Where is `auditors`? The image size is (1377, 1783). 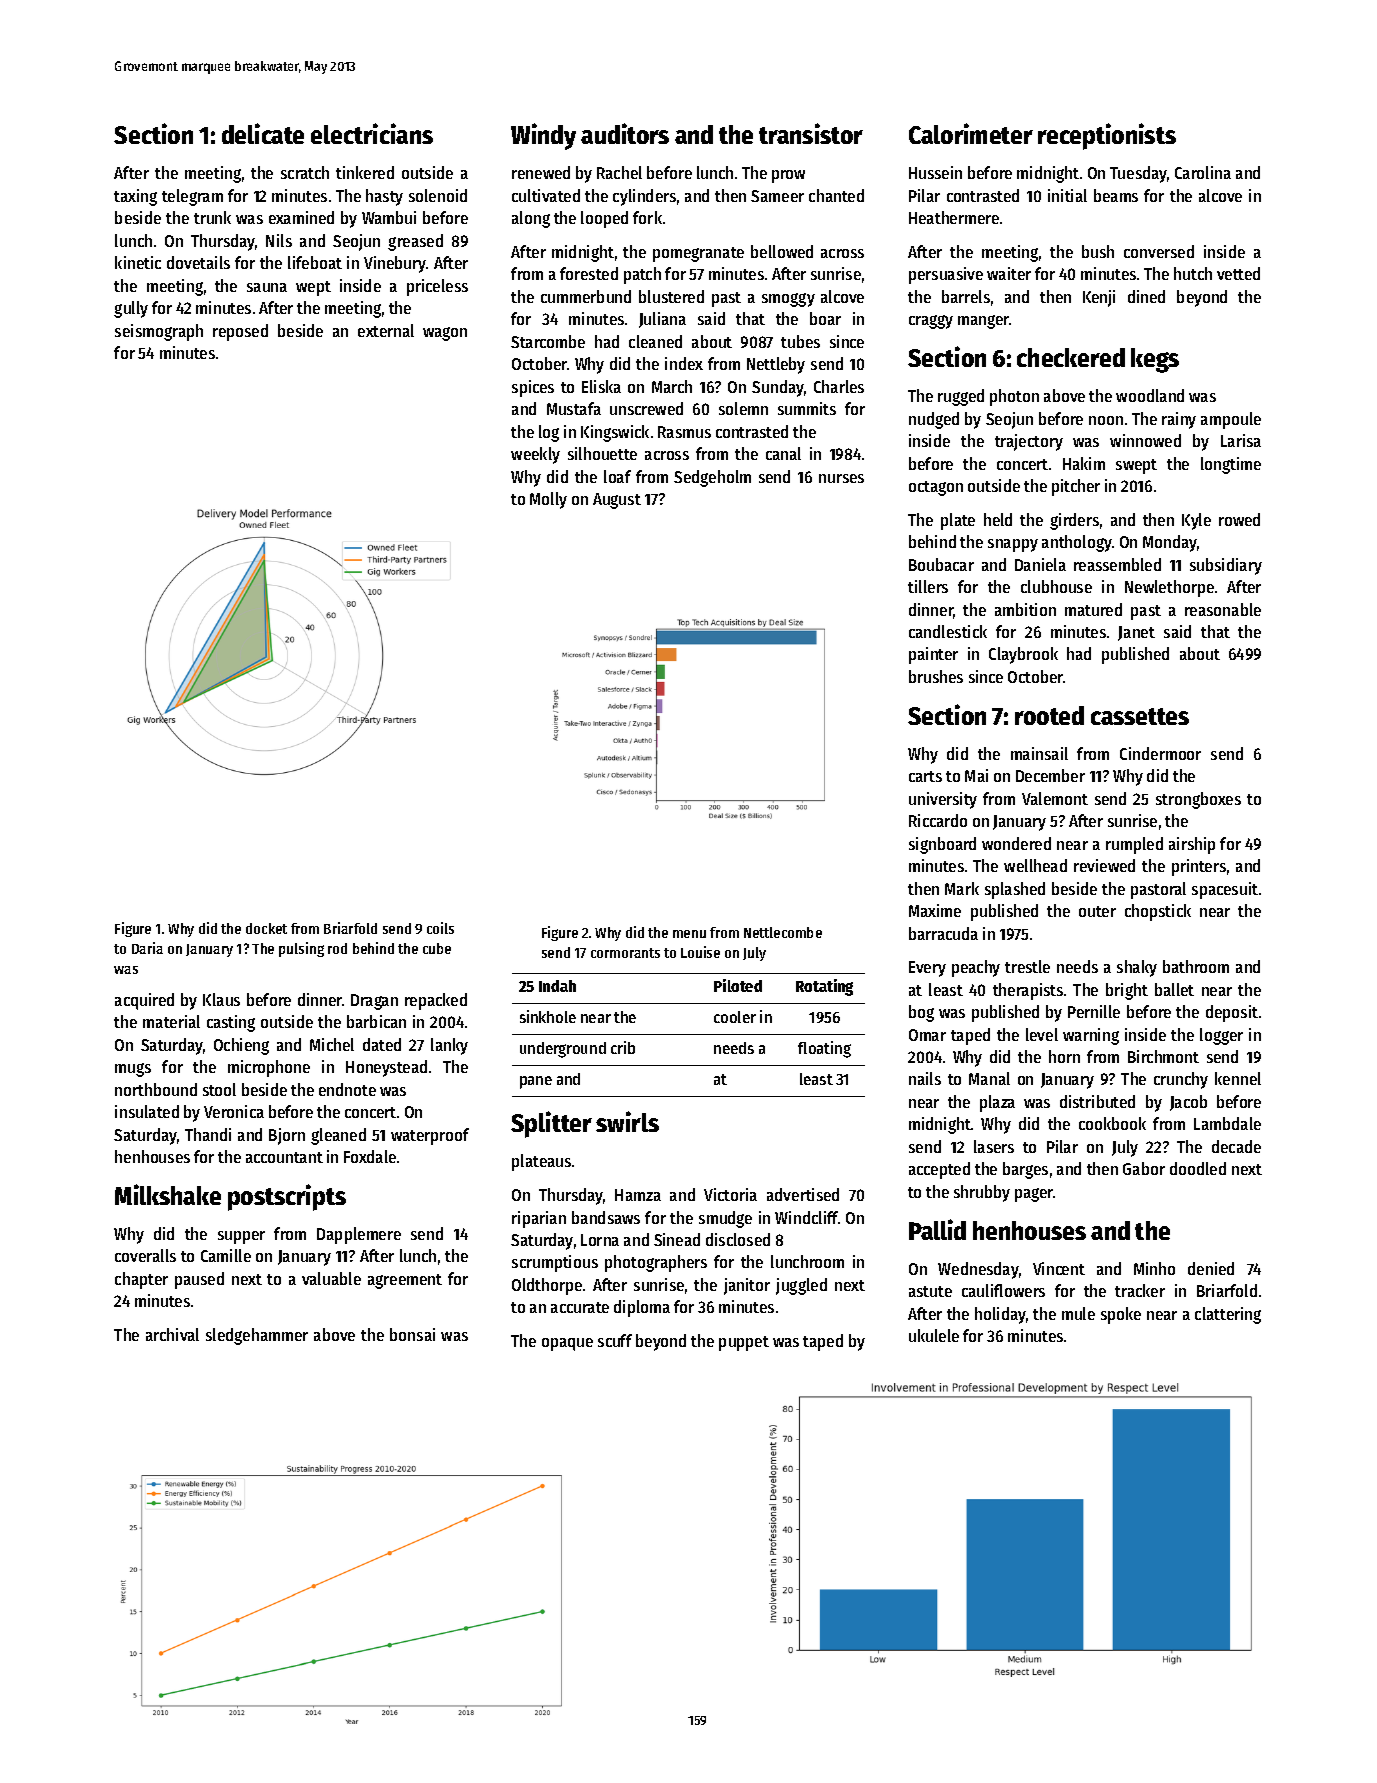
auditors is located at coordinates (625, 133).
